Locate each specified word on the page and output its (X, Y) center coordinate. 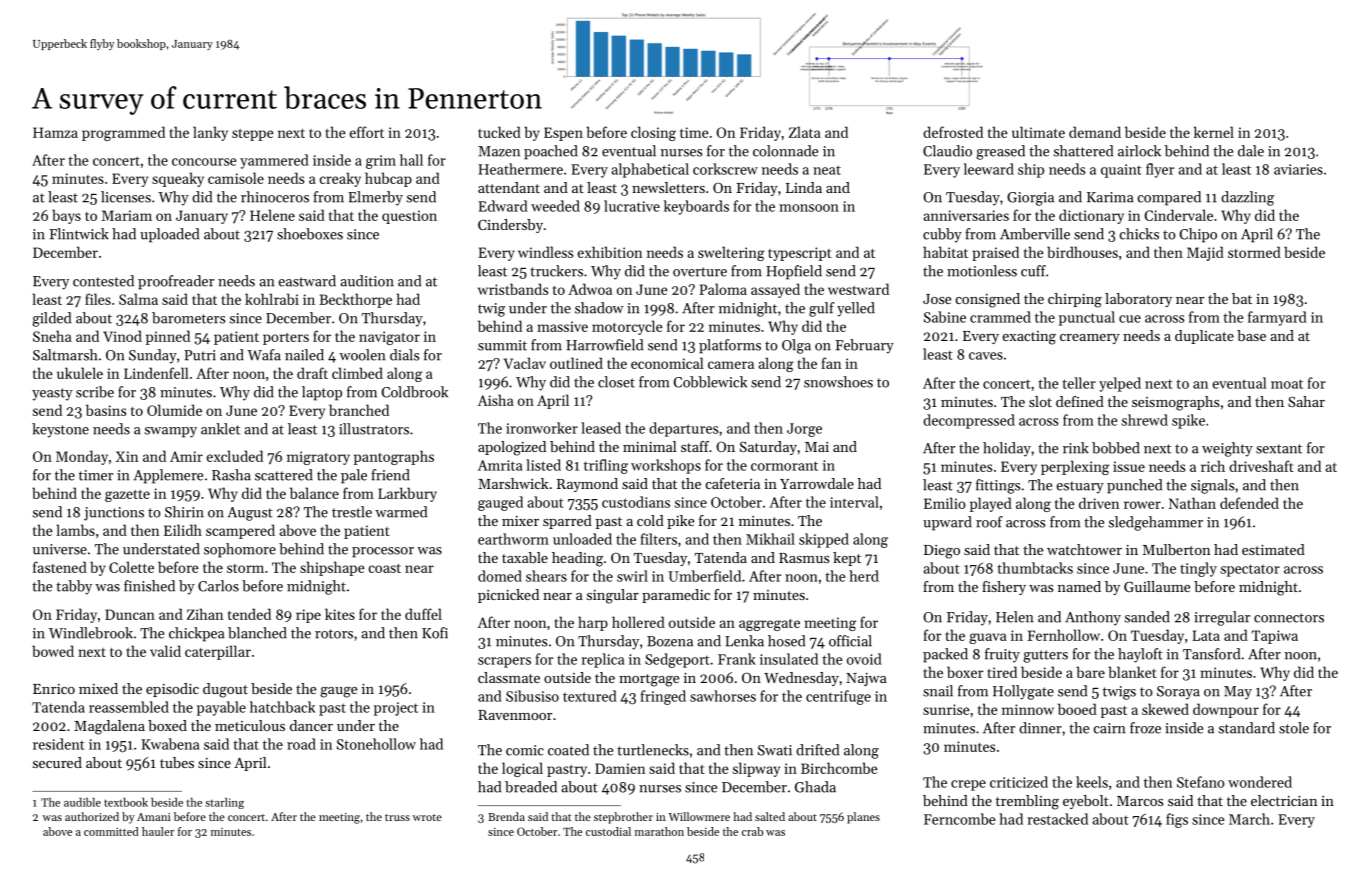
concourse (204, 162)
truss (397, 817)
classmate (509, 677)
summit (502, 345)
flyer (1160, 170)
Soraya (1178, 693)
